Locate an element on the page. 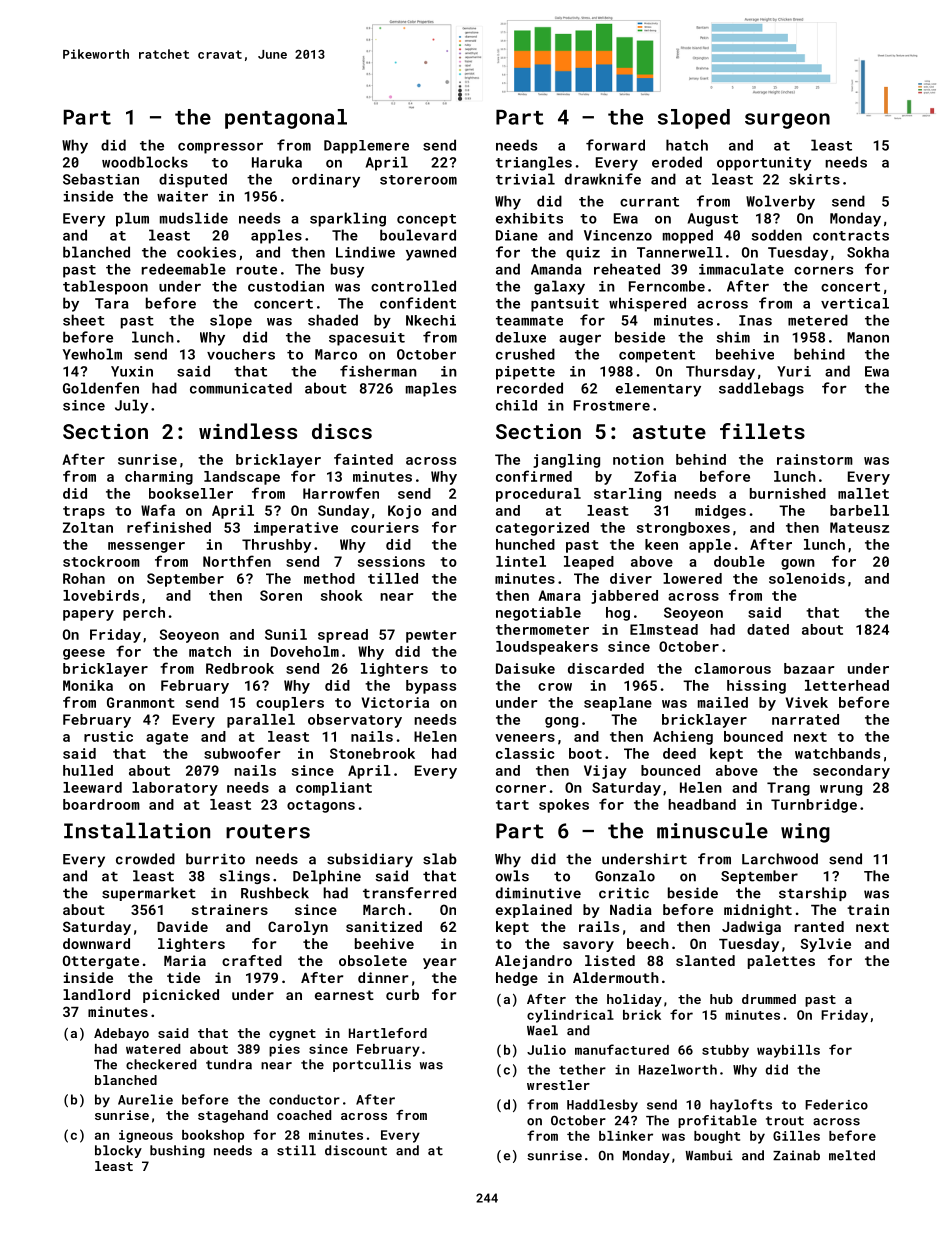 The width and height of the page is (952, 1233). couriers is located at coordinates (385, 527).
